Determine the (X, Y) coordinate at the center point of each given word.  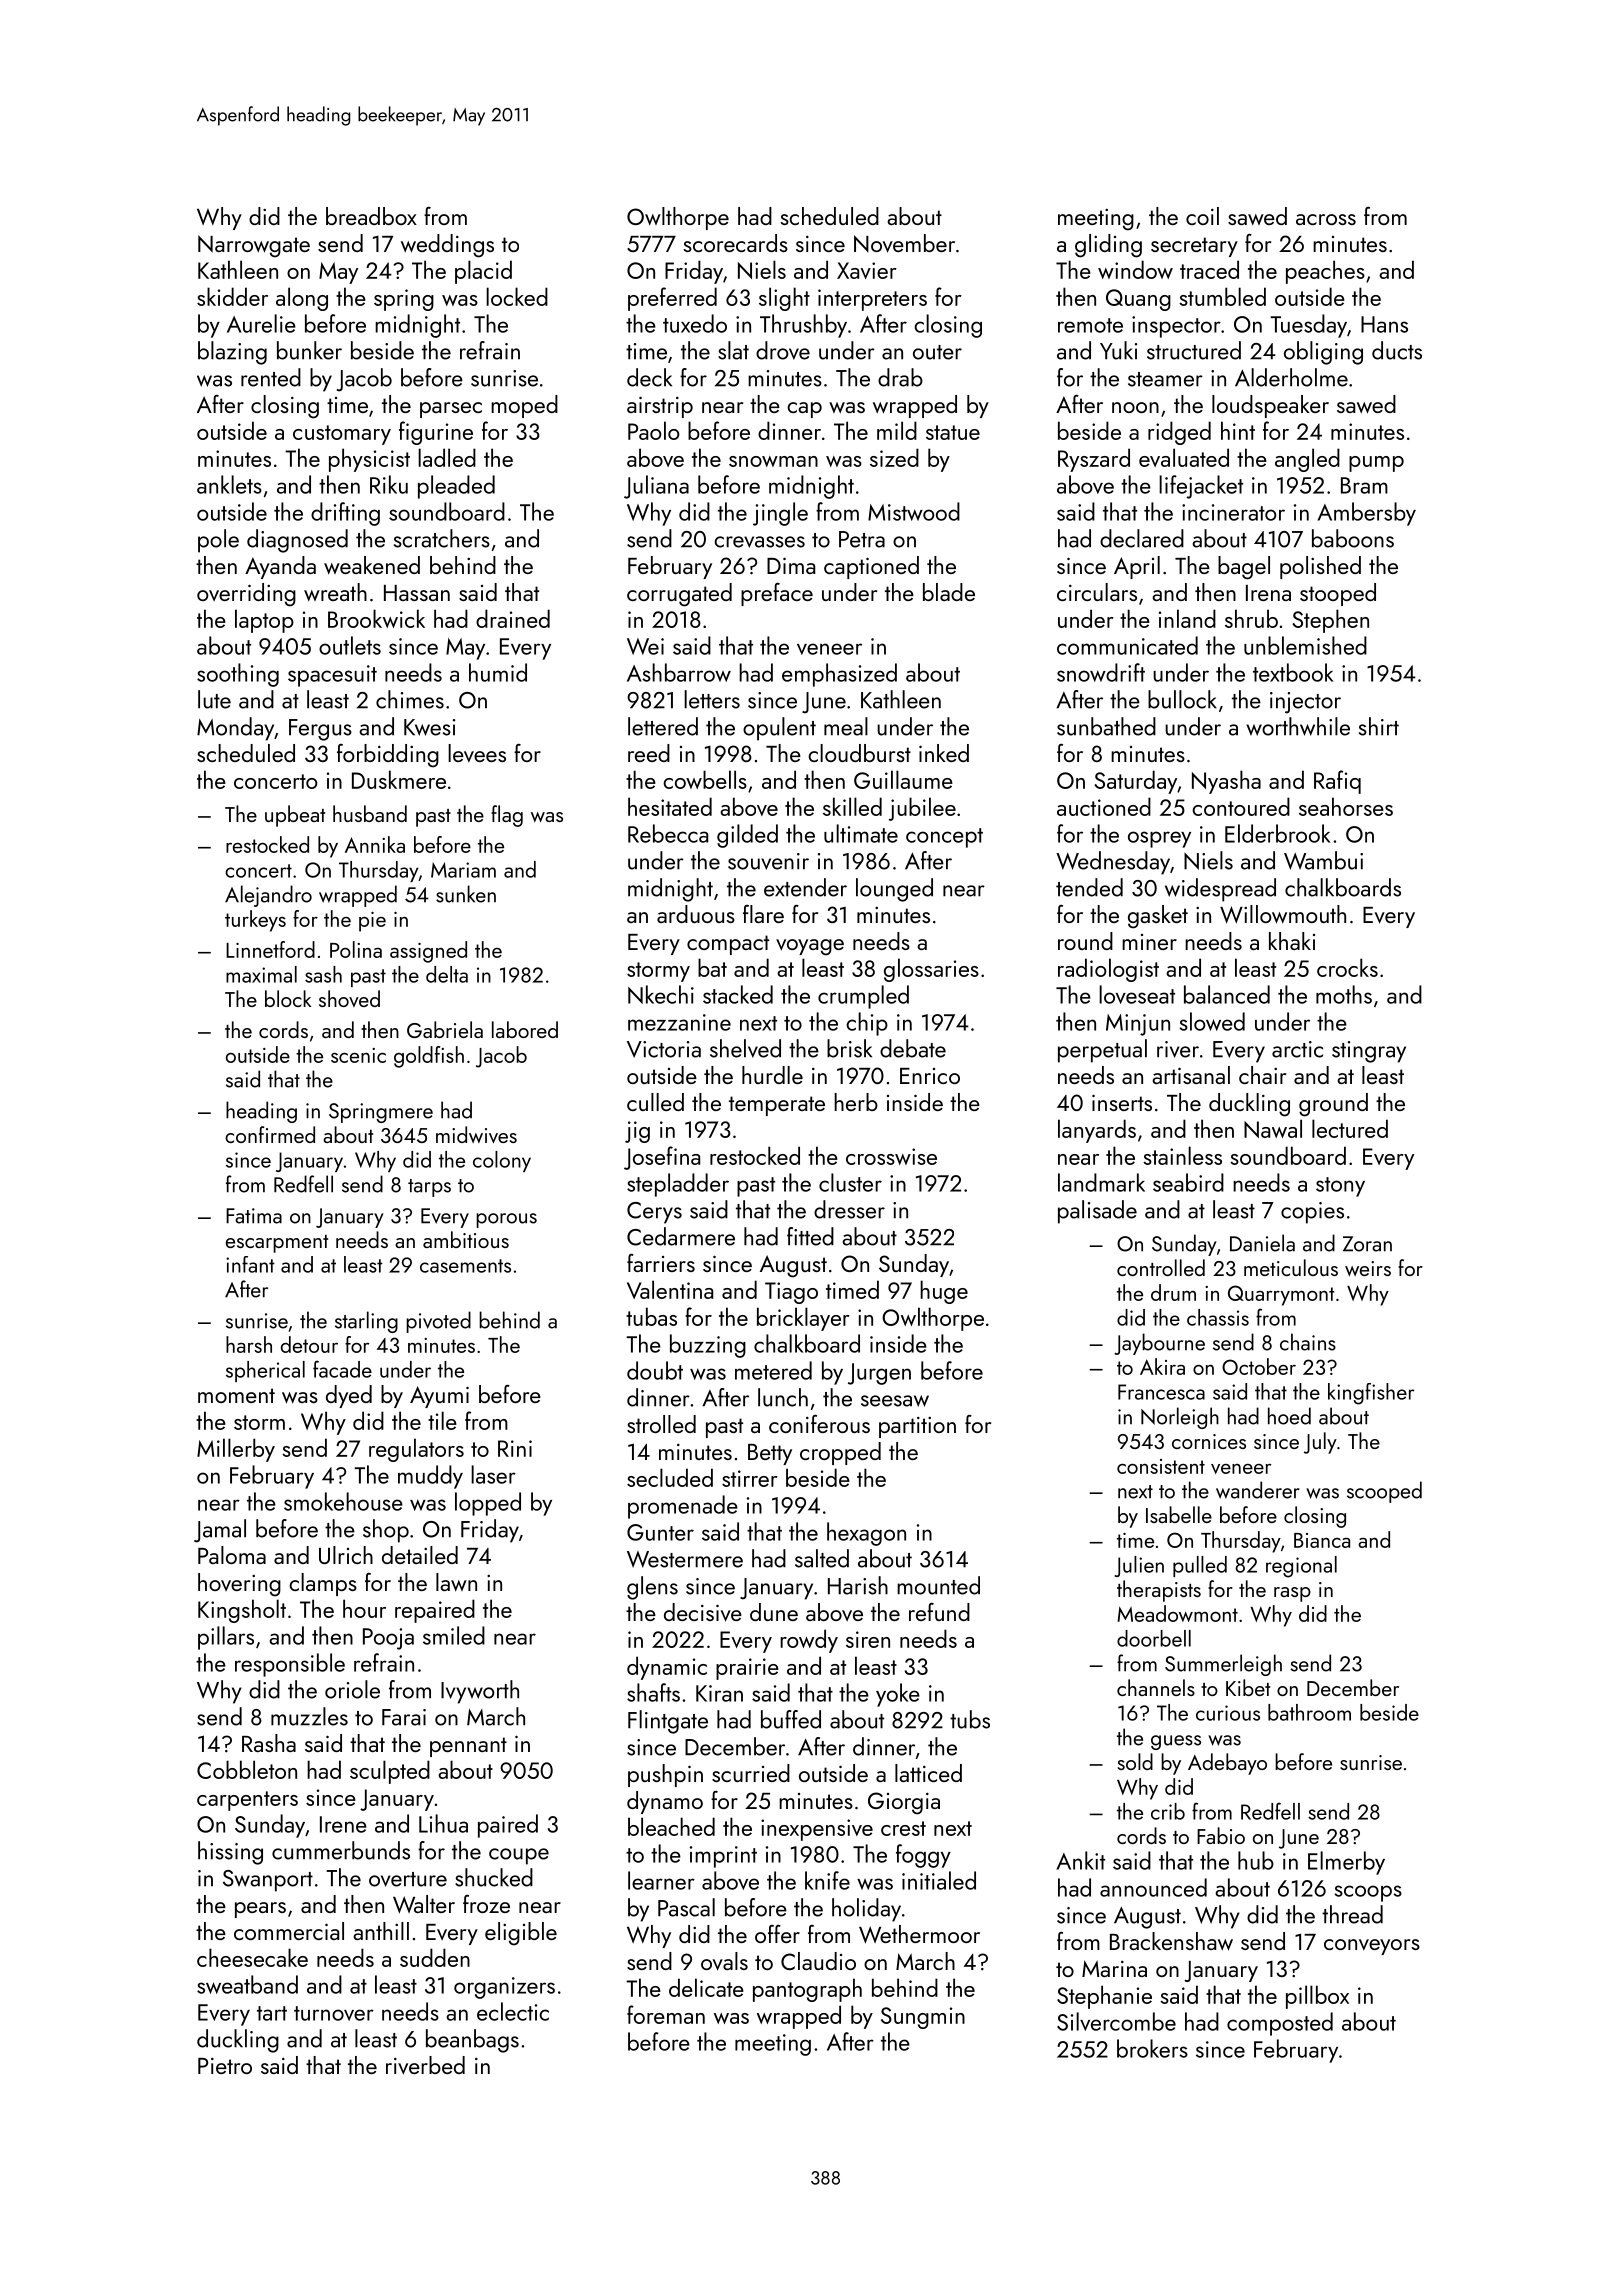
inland (1187, 618)
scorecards (736, 243)
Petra (862, 539)
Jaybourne (1159, 1344)
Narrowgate (254, 246)
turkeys (255, 921)
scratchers (442, 538)
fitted (810, 1236)
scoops (1368, 1893)
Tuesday (1308, 326)
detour (309, 1344)
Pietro (225, 2066)
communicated (1127, 645)
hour (364, 1608)
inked (944, 753)
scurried (751, 1773)
